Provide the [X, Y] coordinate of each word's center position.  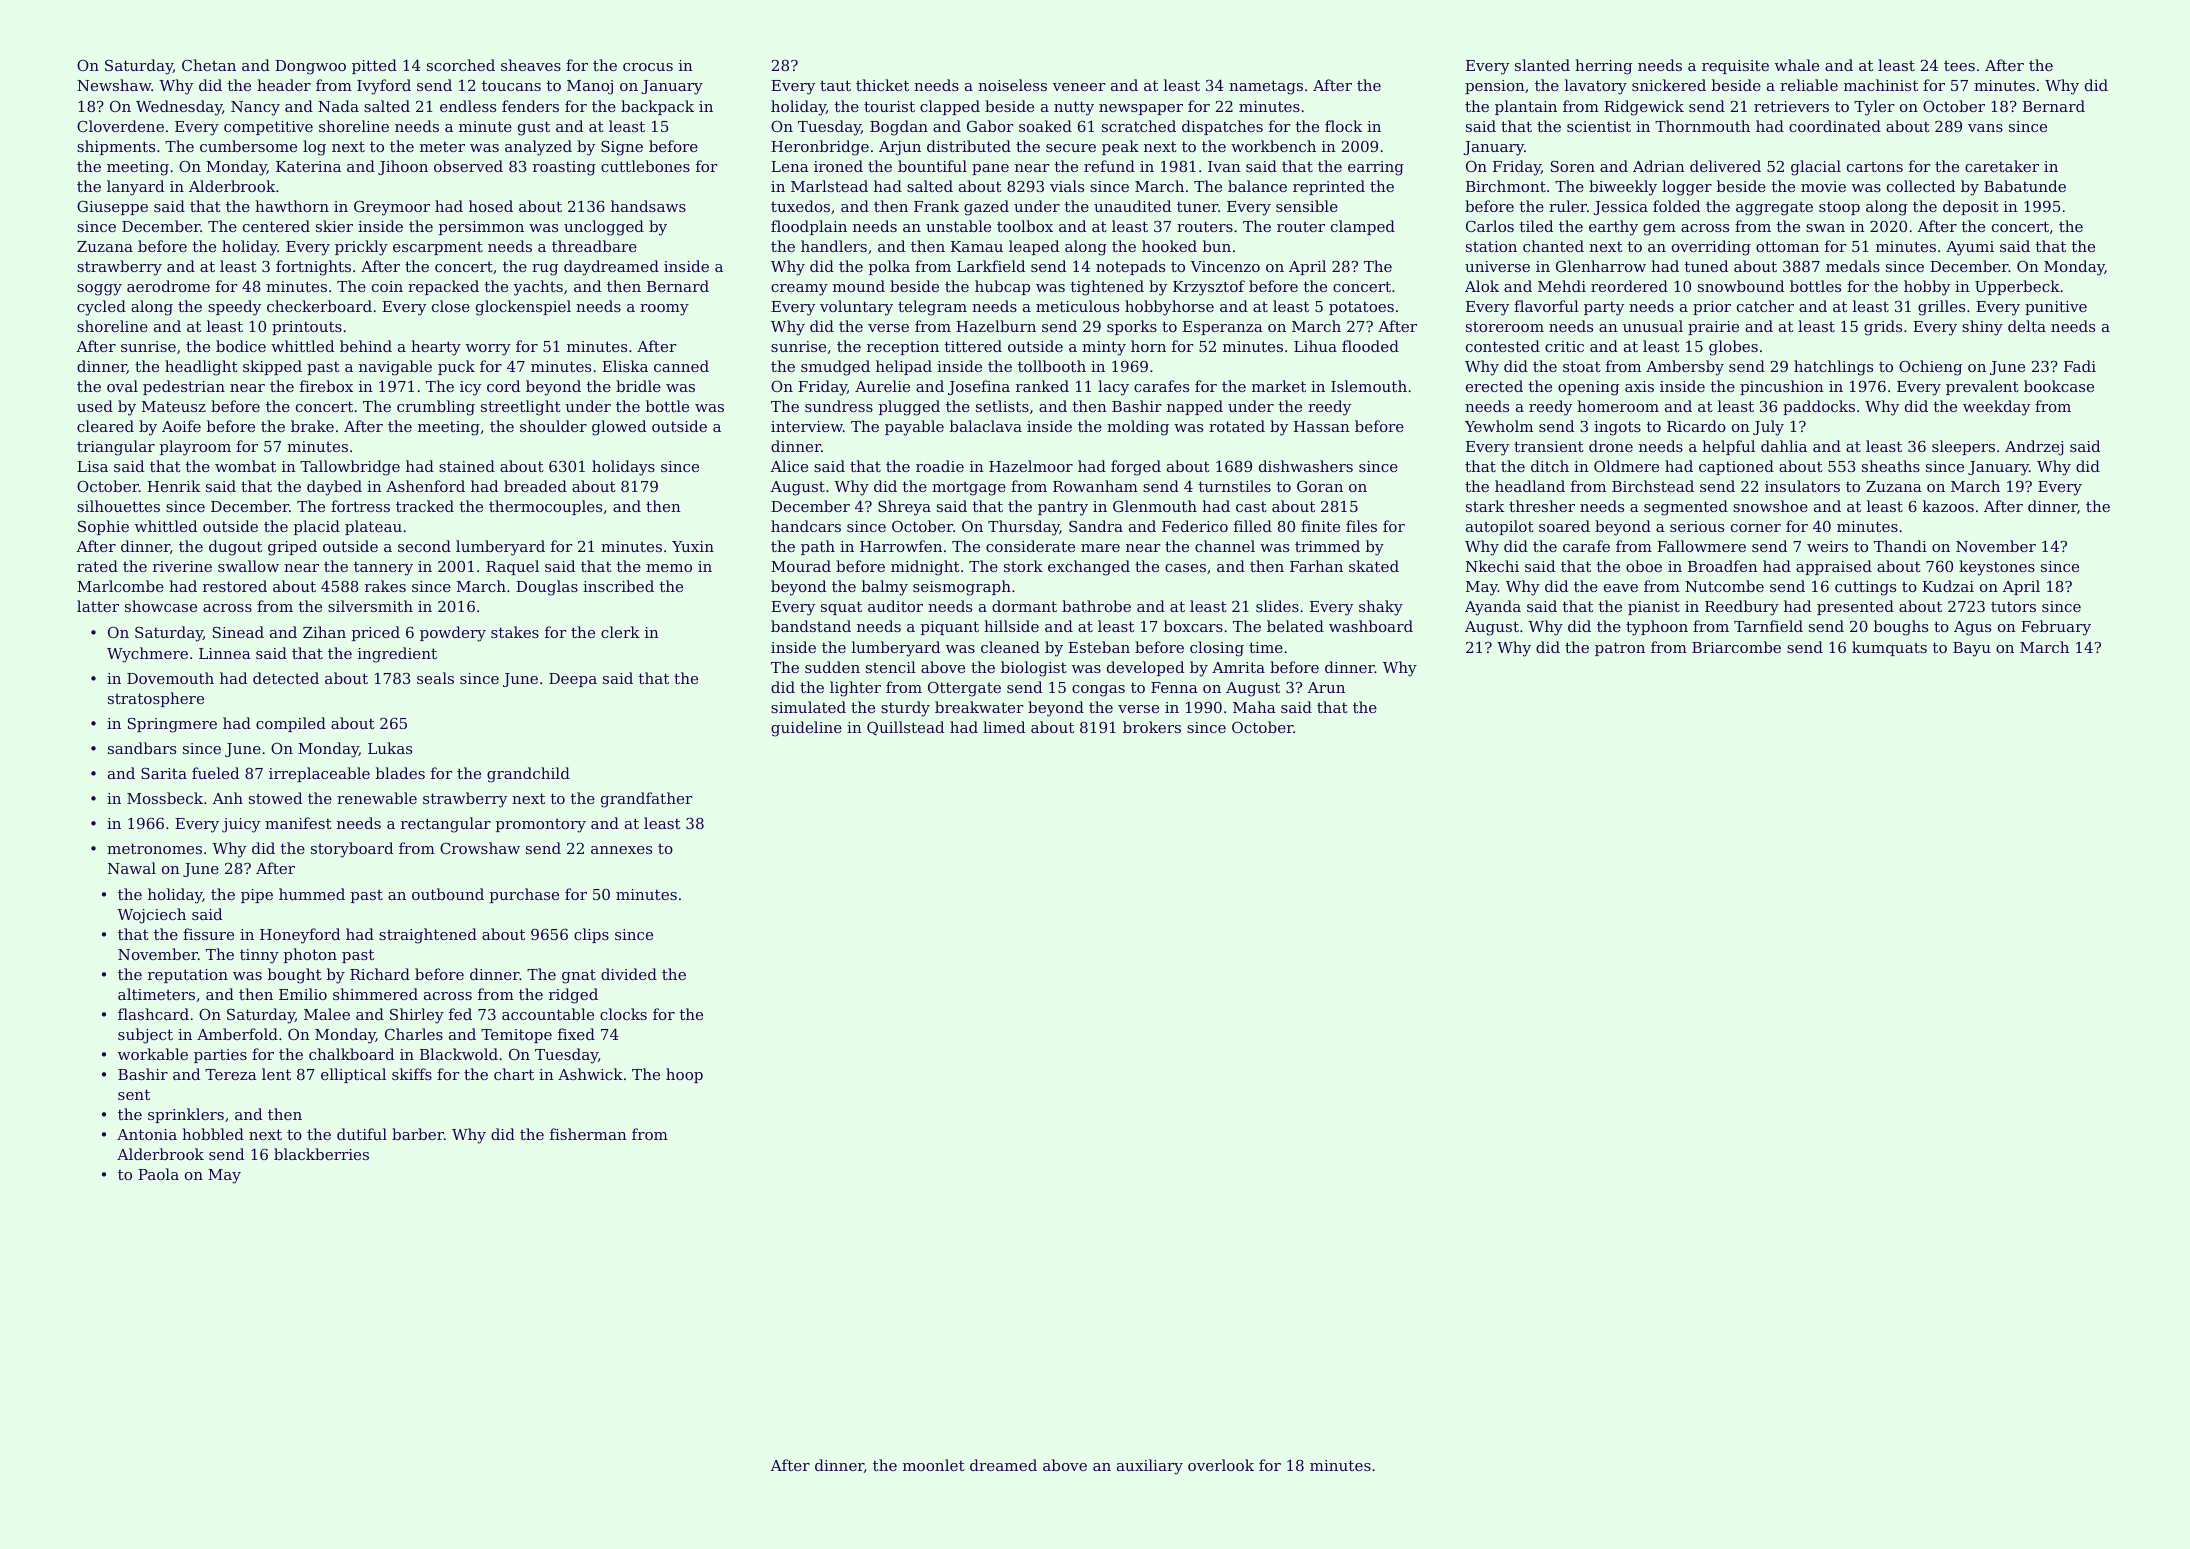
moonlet [934, 1465]
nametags [1266, 87]
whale [1797, 65]
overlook [1221, 1465]
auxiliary [1150, 1467]
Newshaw [114, 85]
